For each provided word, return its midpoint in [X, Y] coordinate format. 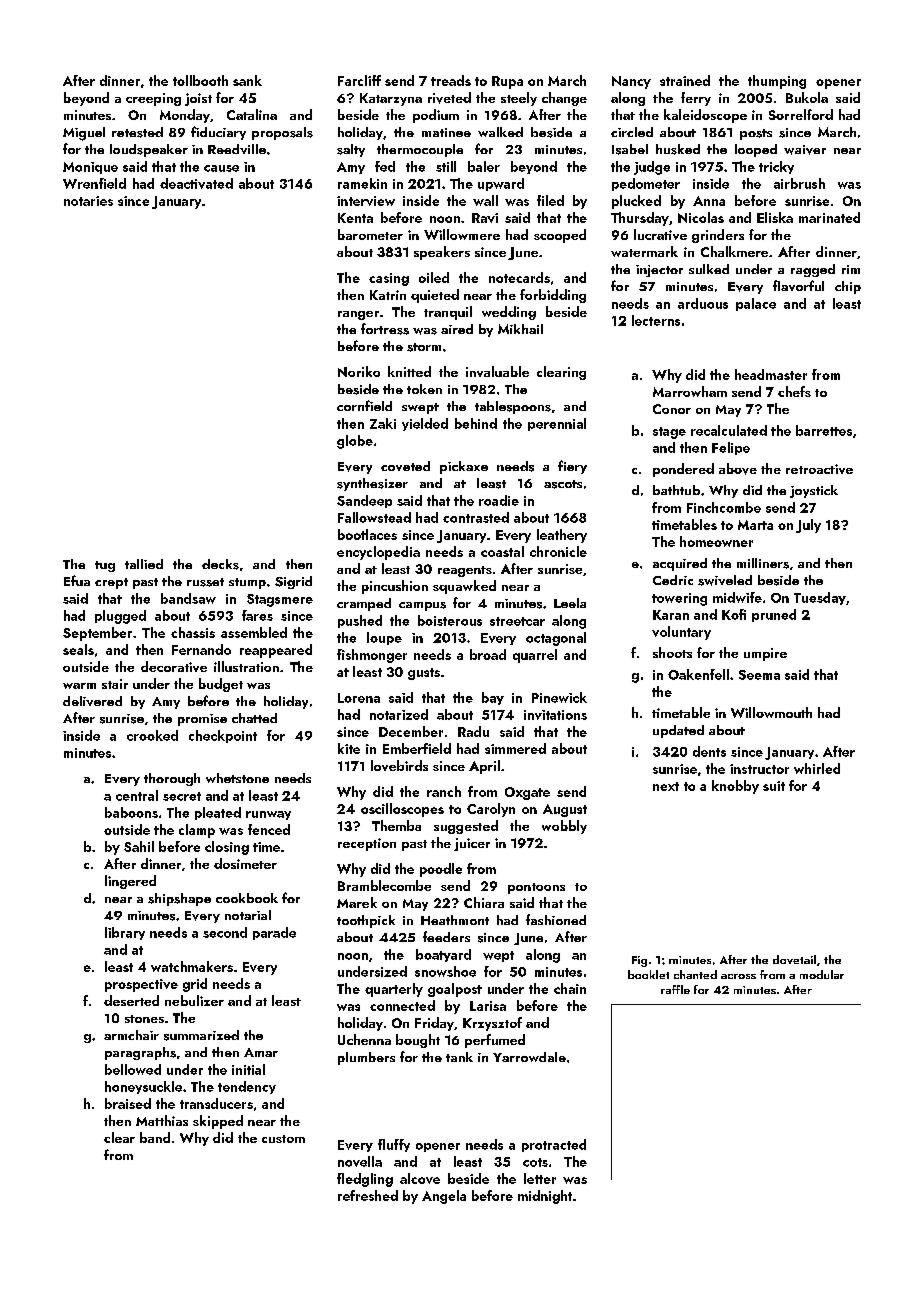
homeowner [716, 541]
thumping [777, 82]
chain [570, 988]
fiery [572, 467]
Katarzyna [391, 99]
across [738, 976]
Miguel [84, 134]
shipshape [179, 899]
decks [220, 564]
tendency [247, 1087]
